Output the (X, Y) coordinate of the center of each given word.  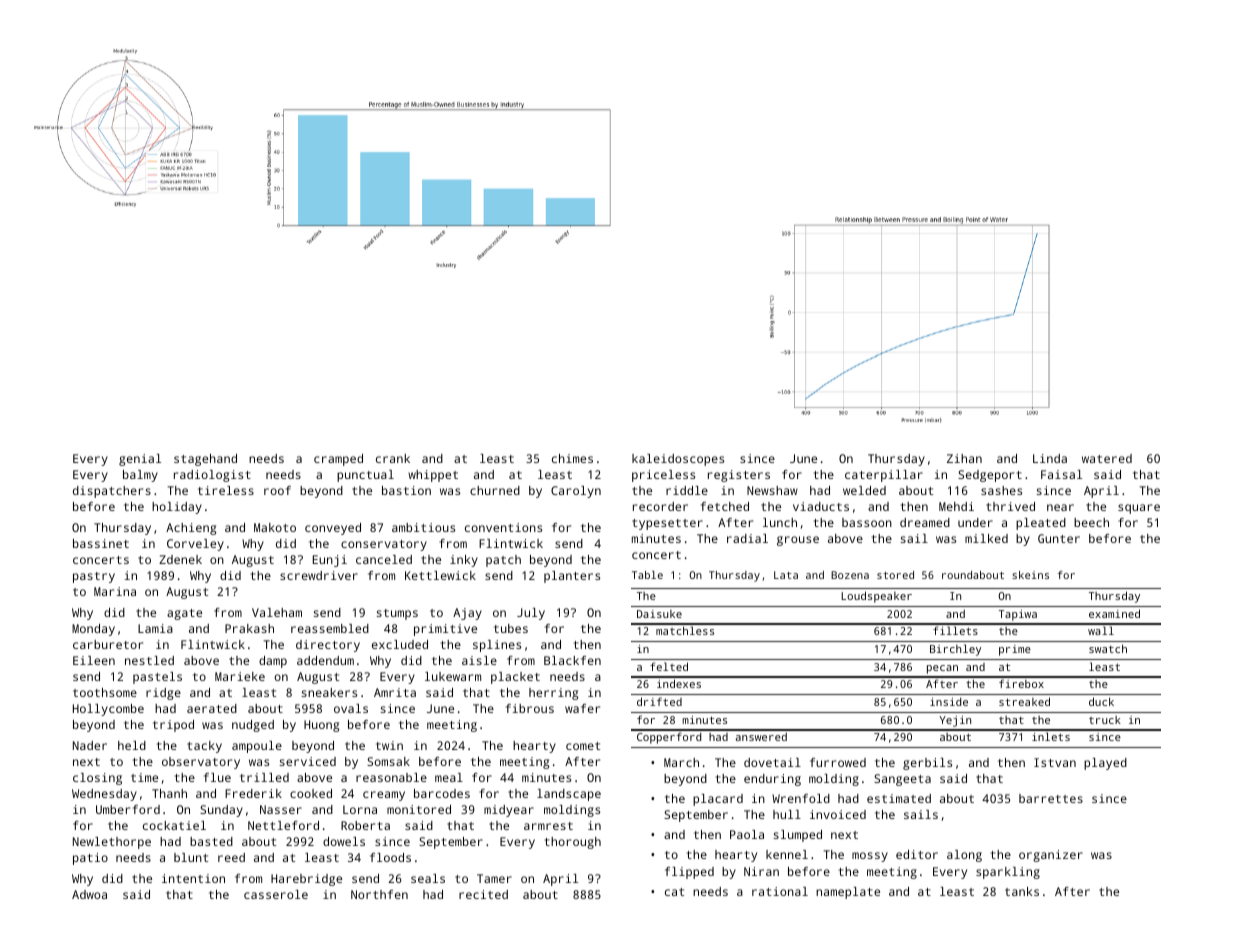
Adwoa (89, 894)
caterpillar (884, 476)
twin (389, 745)
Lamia (155, 628)
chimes (572, 458)
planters (572, 577)
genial (140, 460)
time (144, 777)
